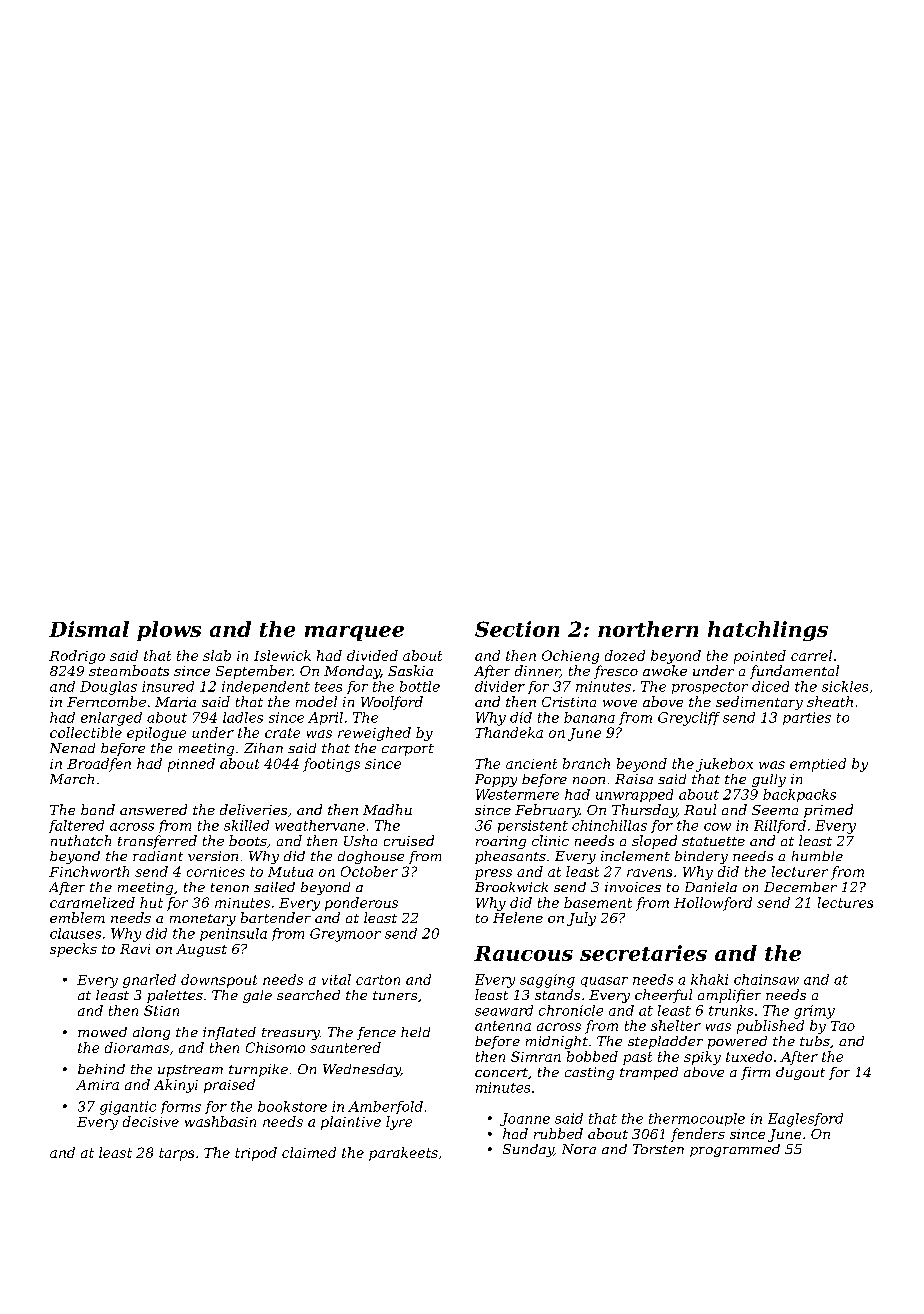 The image size is (924, 1314). What do you see at coordinates (403, 1154) in the screenshot?
I see `parakeets` at bounding box center [403, 1154].
